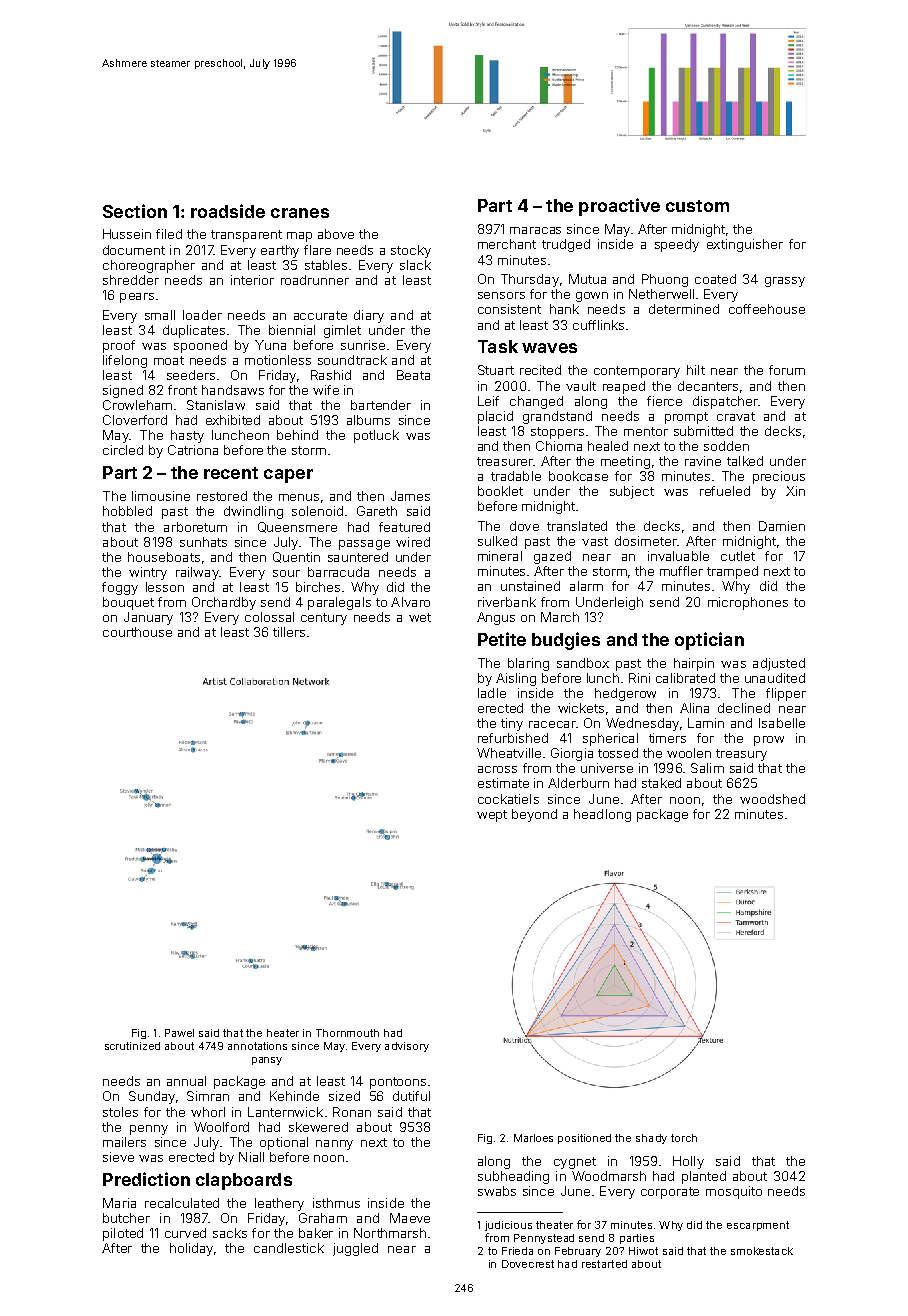 The width and height of the screenshot is (908, 1316). What do you see at coordinates (191, 1249) in the screenshot?
I see `holiday` at bounding box center [191, 1249].
